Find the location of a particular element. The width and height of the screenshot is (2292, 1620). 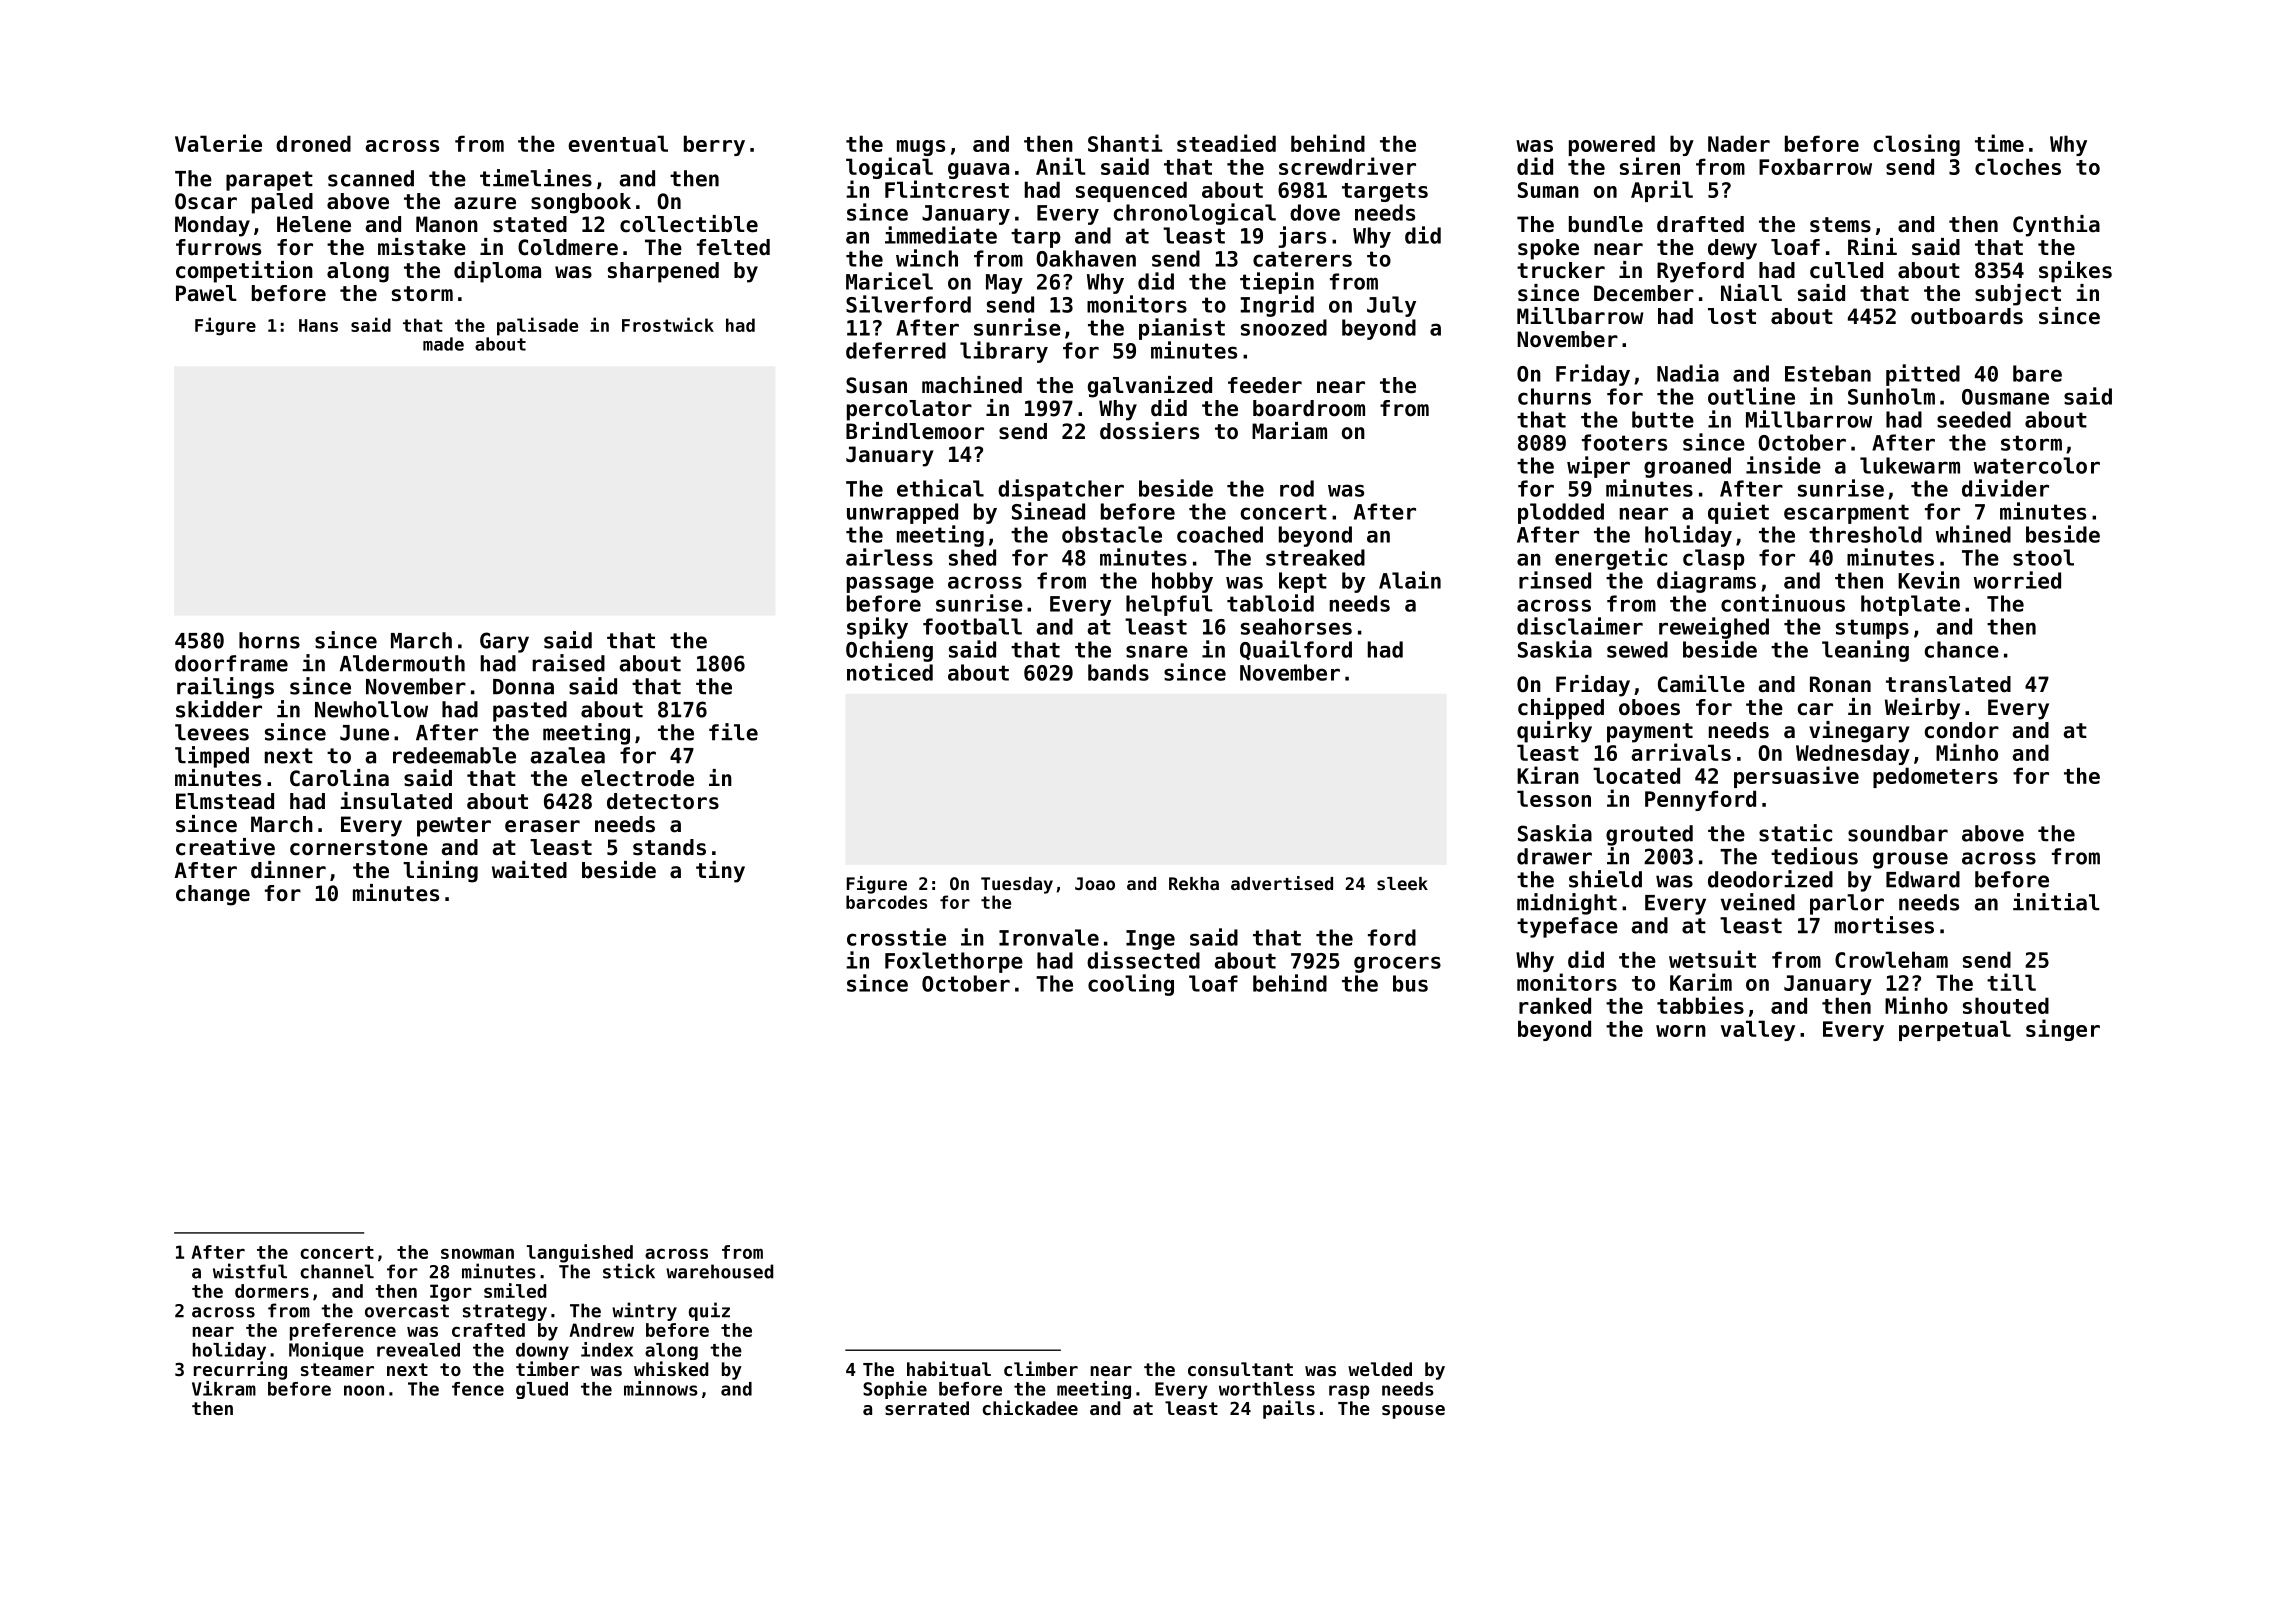

warehoused is located at coordinates (719, 1271).
